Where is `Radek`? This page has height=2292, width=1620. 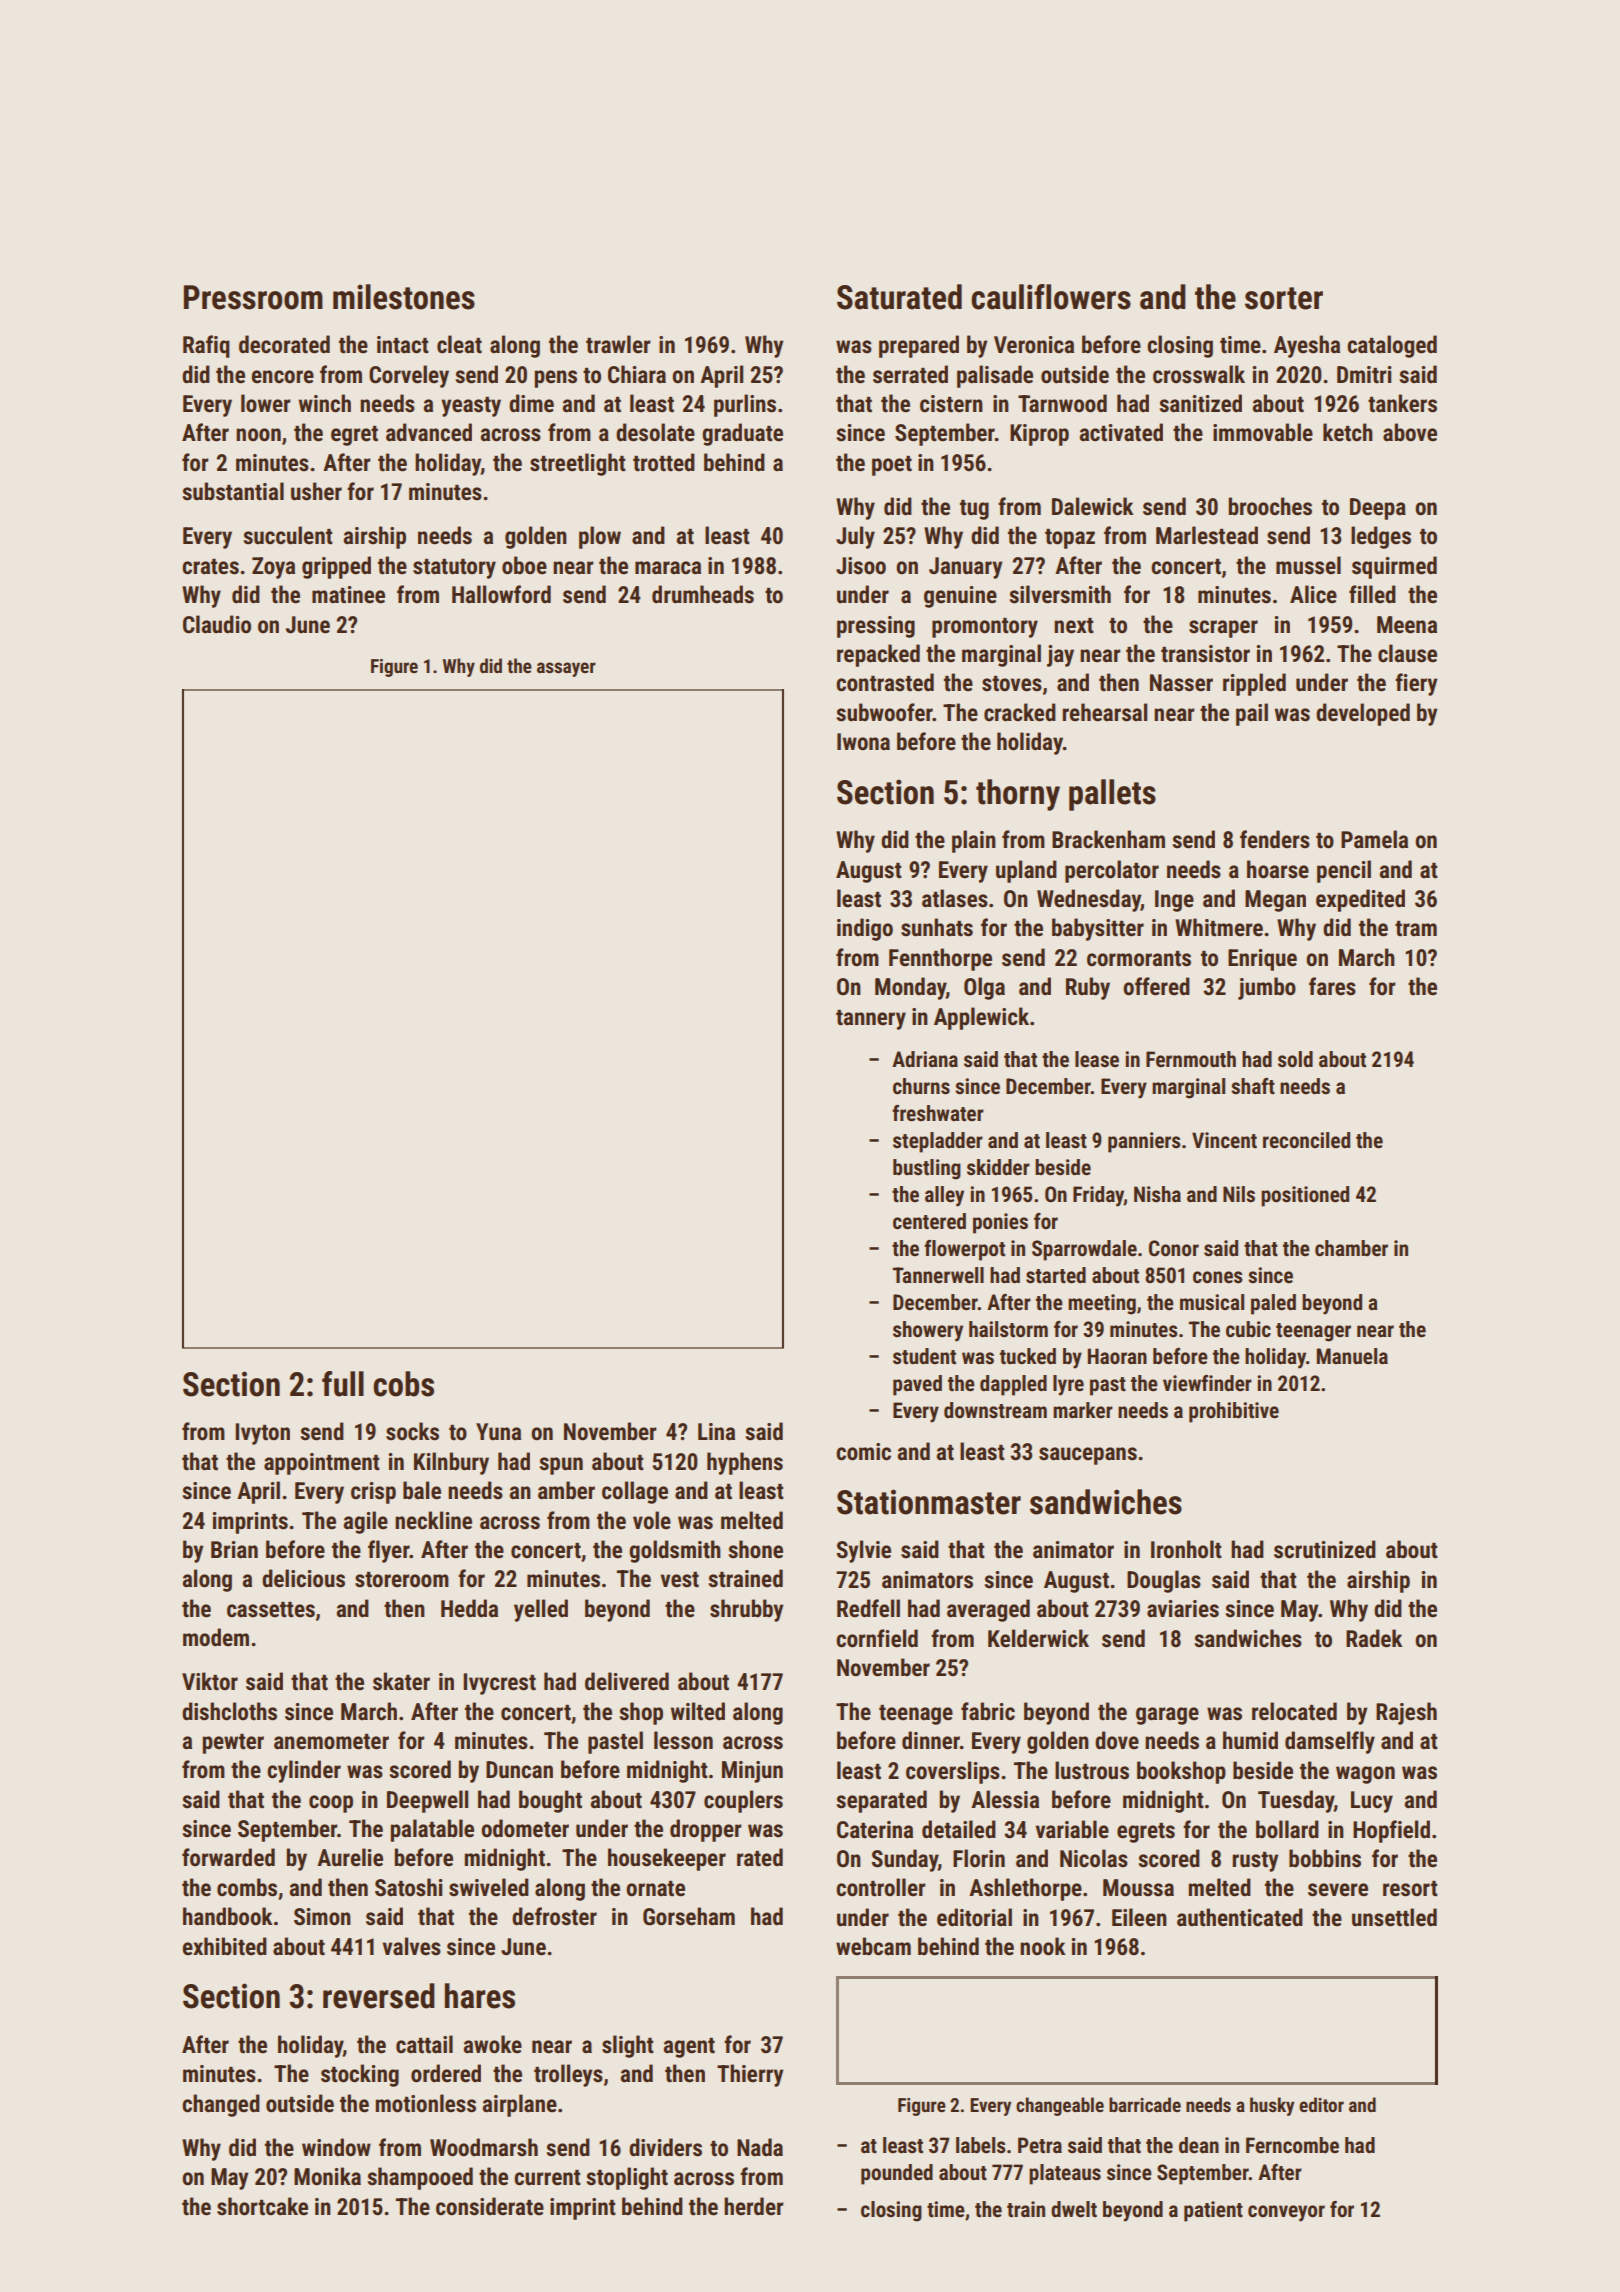
Radek is located at coordinates (1374, 1638).
